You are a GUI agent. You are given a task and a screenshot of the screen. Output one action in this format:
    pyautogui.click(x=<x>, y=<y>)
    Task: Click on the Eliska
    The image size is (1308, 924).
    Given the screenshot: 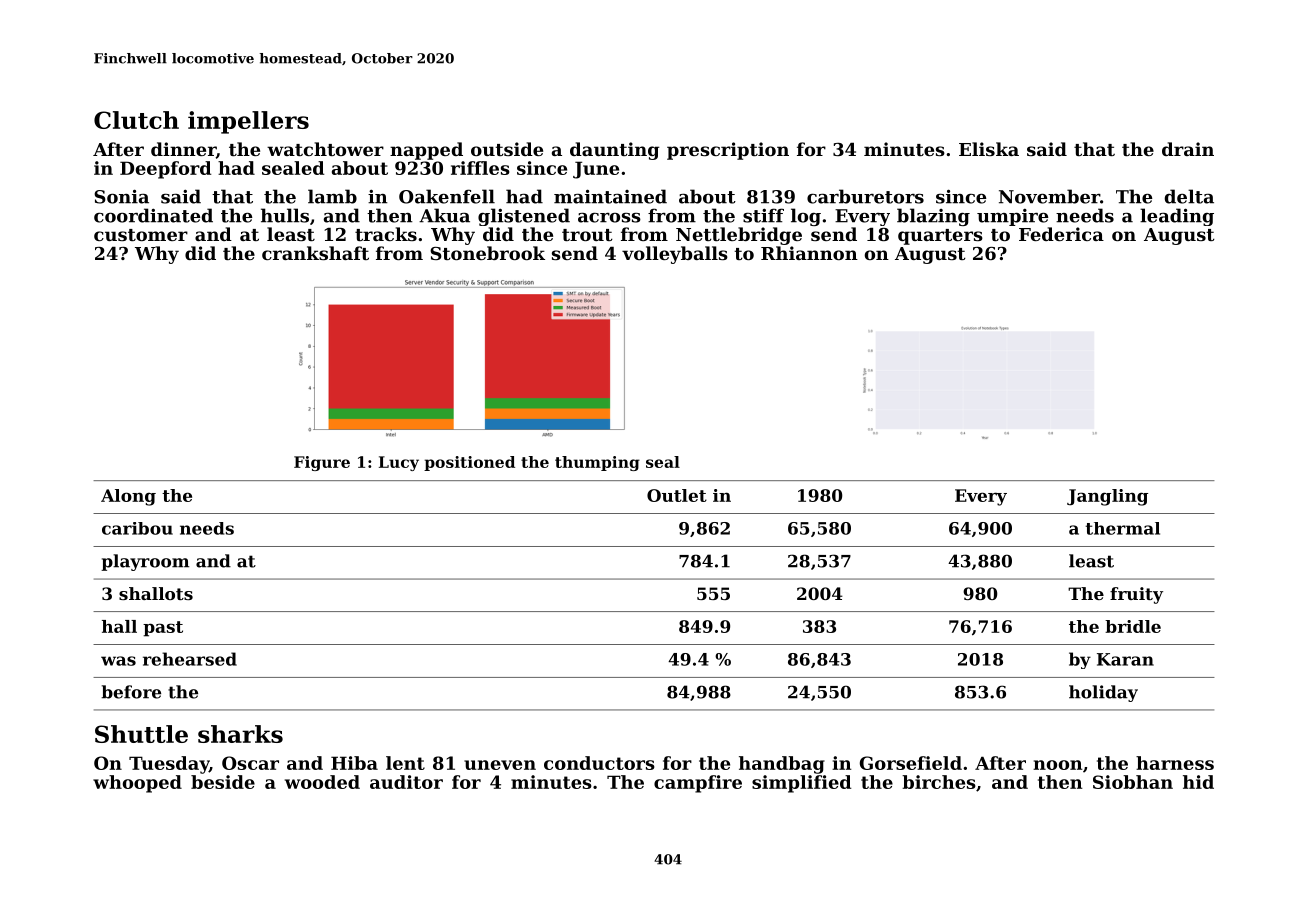 What is the action you would take?
    pyautogui.click(x=989, y=149)
